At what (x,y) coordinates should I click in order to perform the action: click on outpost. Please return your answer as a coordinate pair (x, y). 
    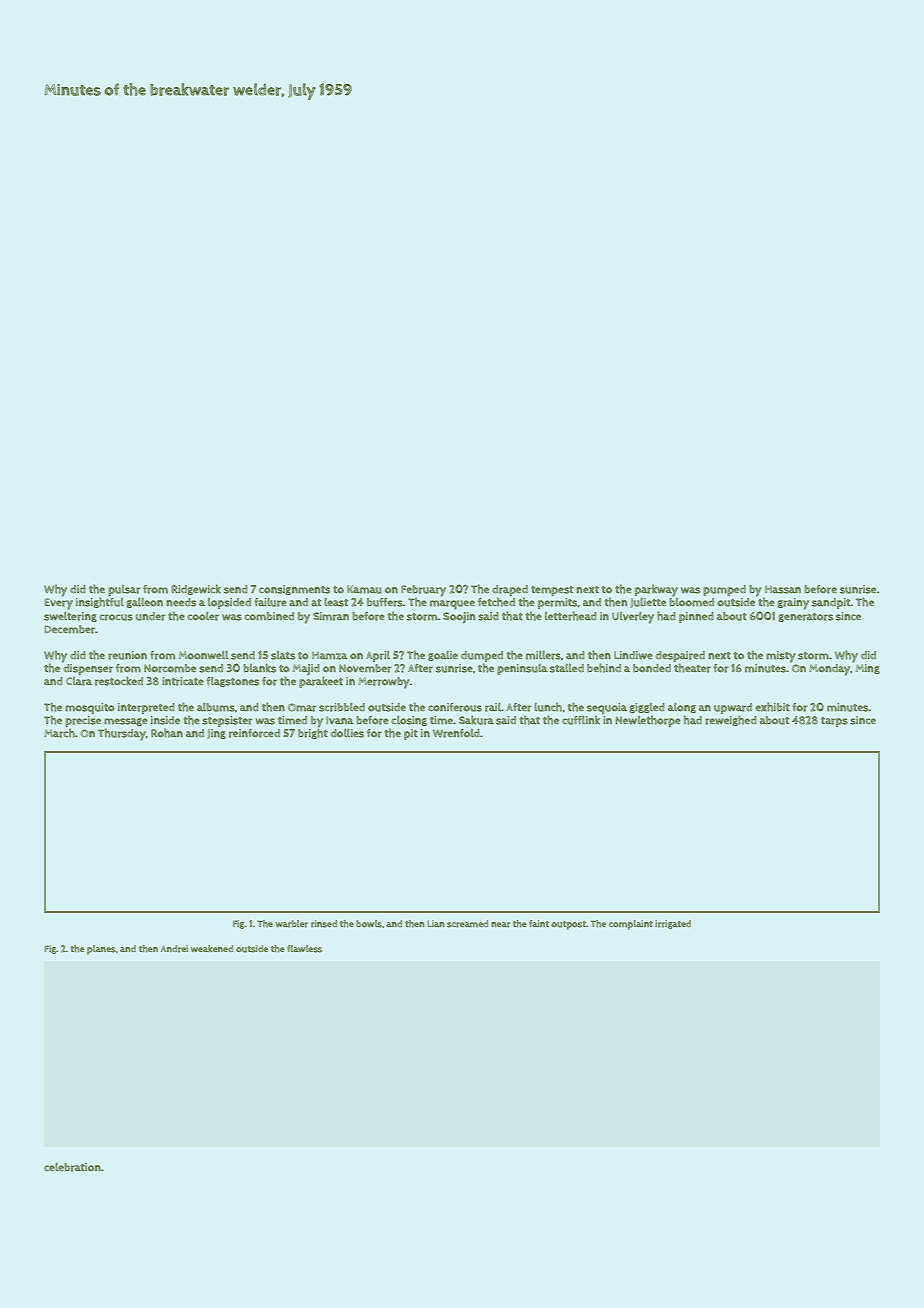
    Looking at the image, I should click on (568, 925).
